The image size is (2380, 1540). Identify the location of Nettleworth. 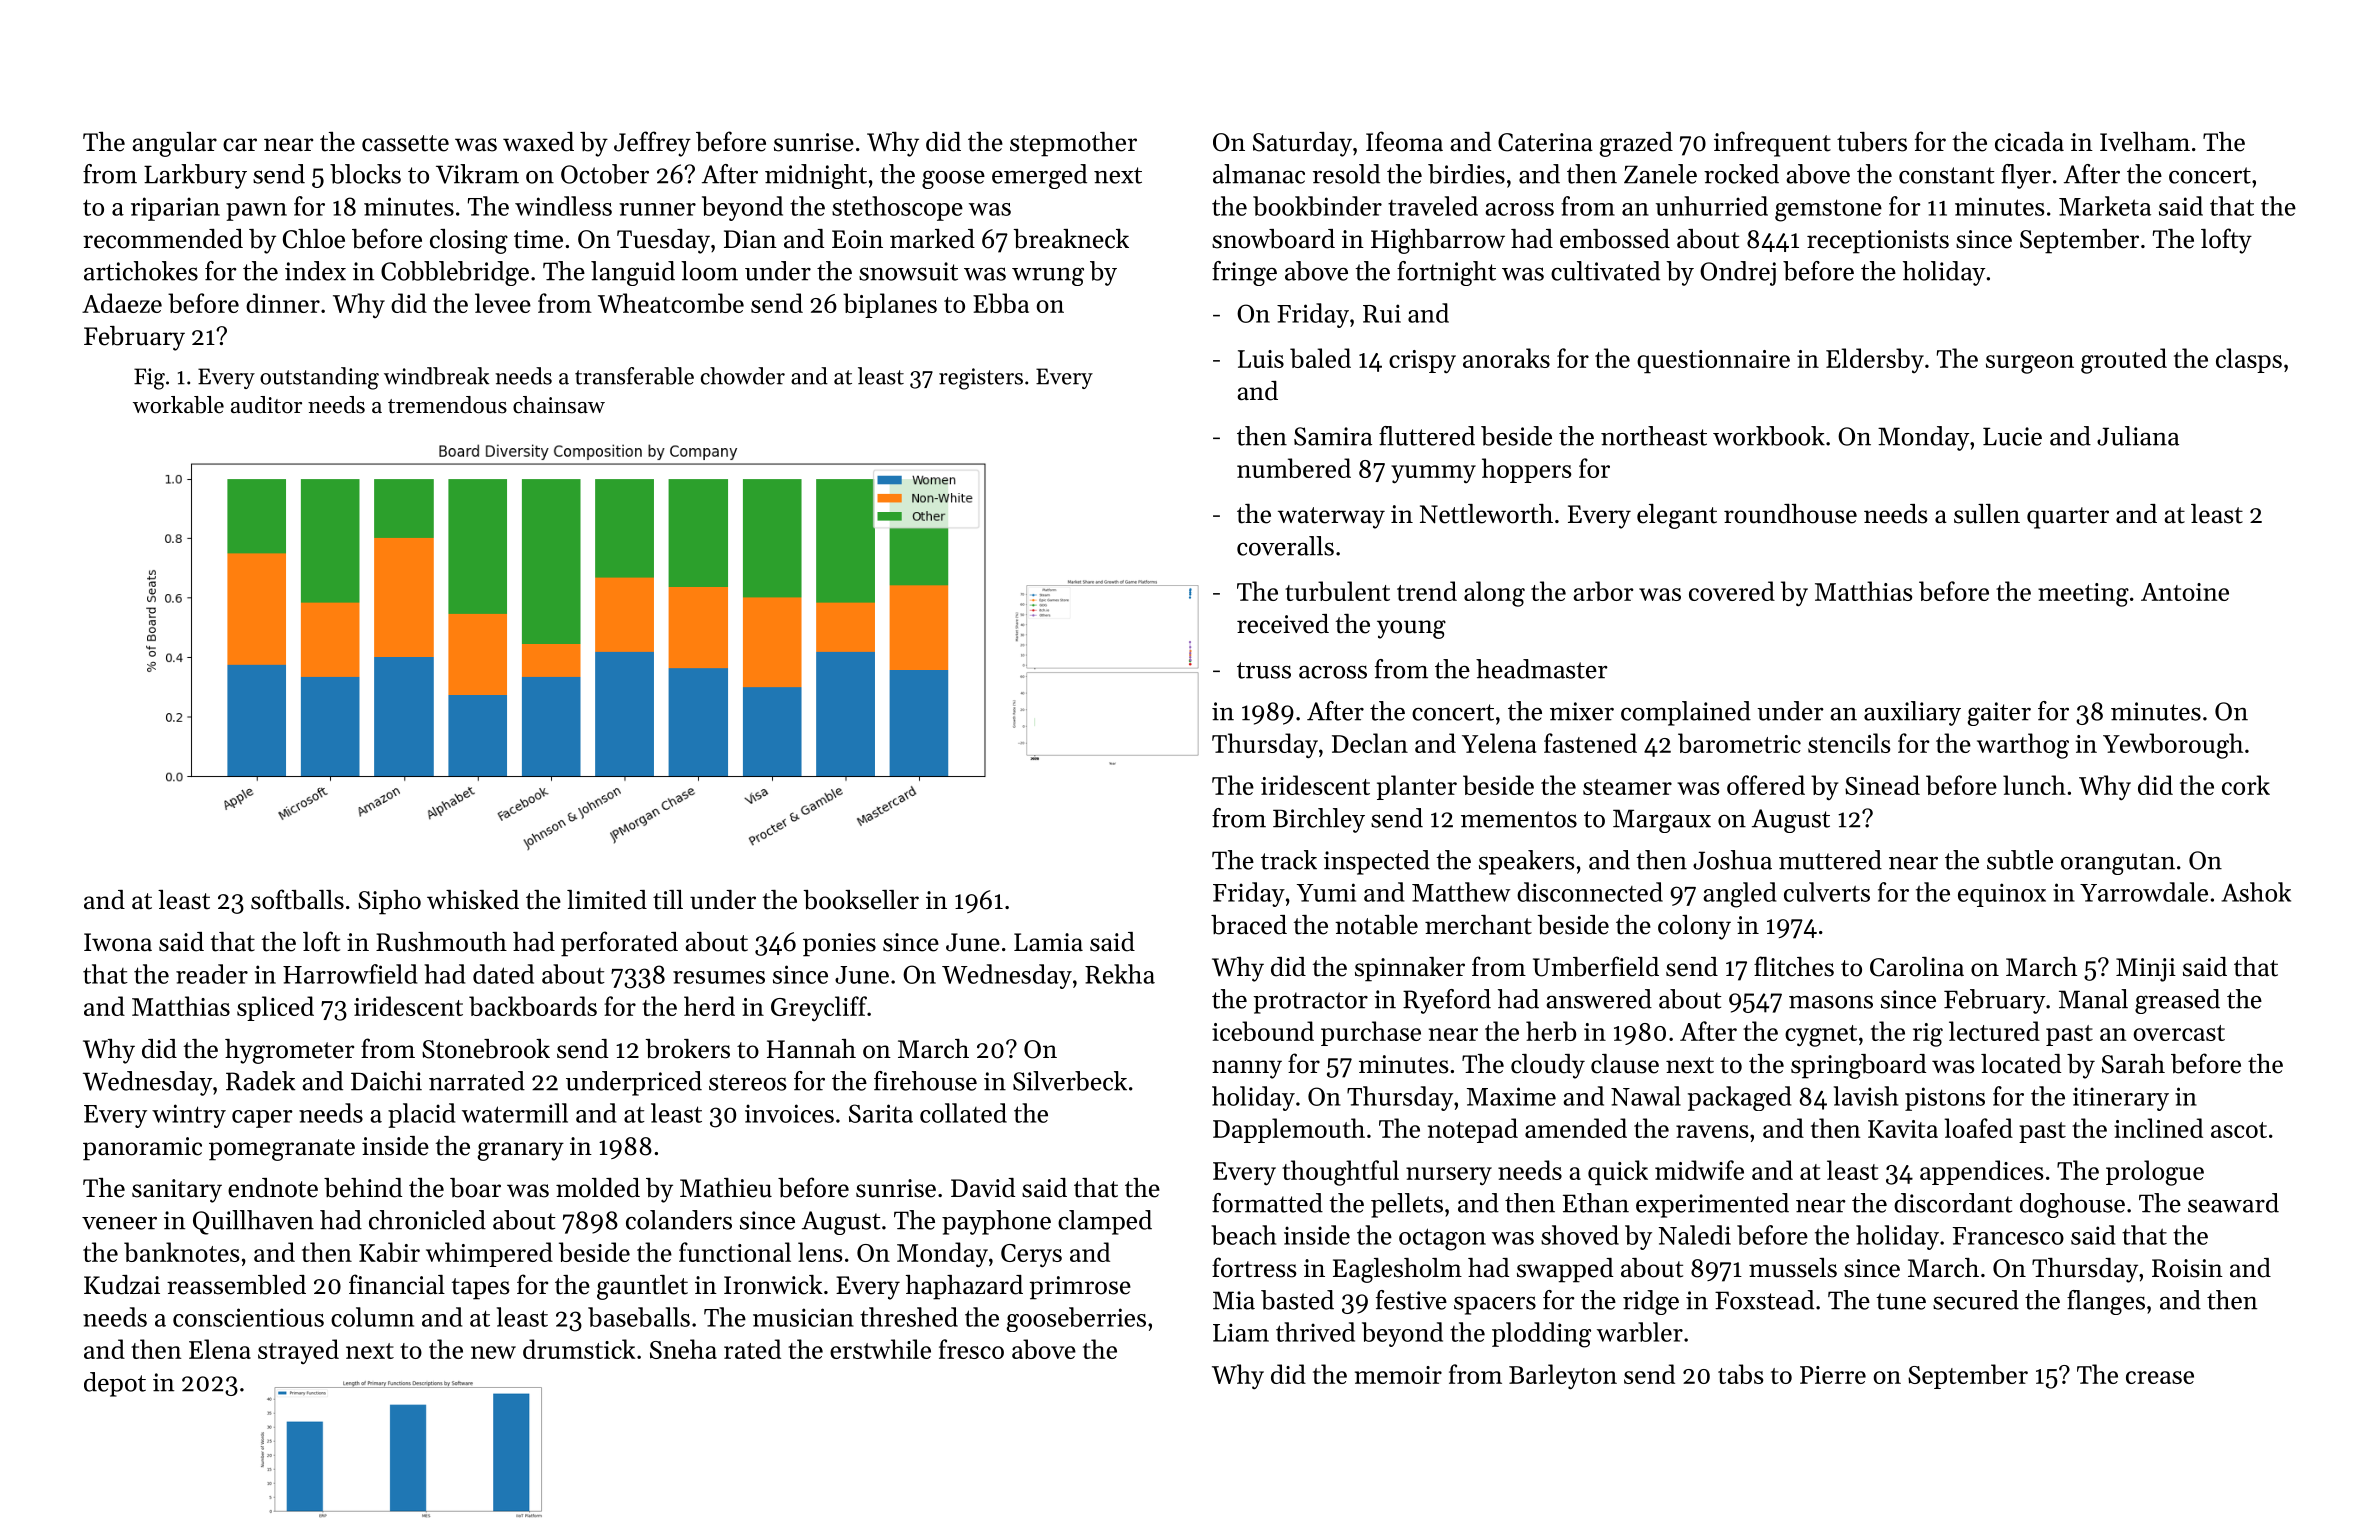
(1486, 514).
